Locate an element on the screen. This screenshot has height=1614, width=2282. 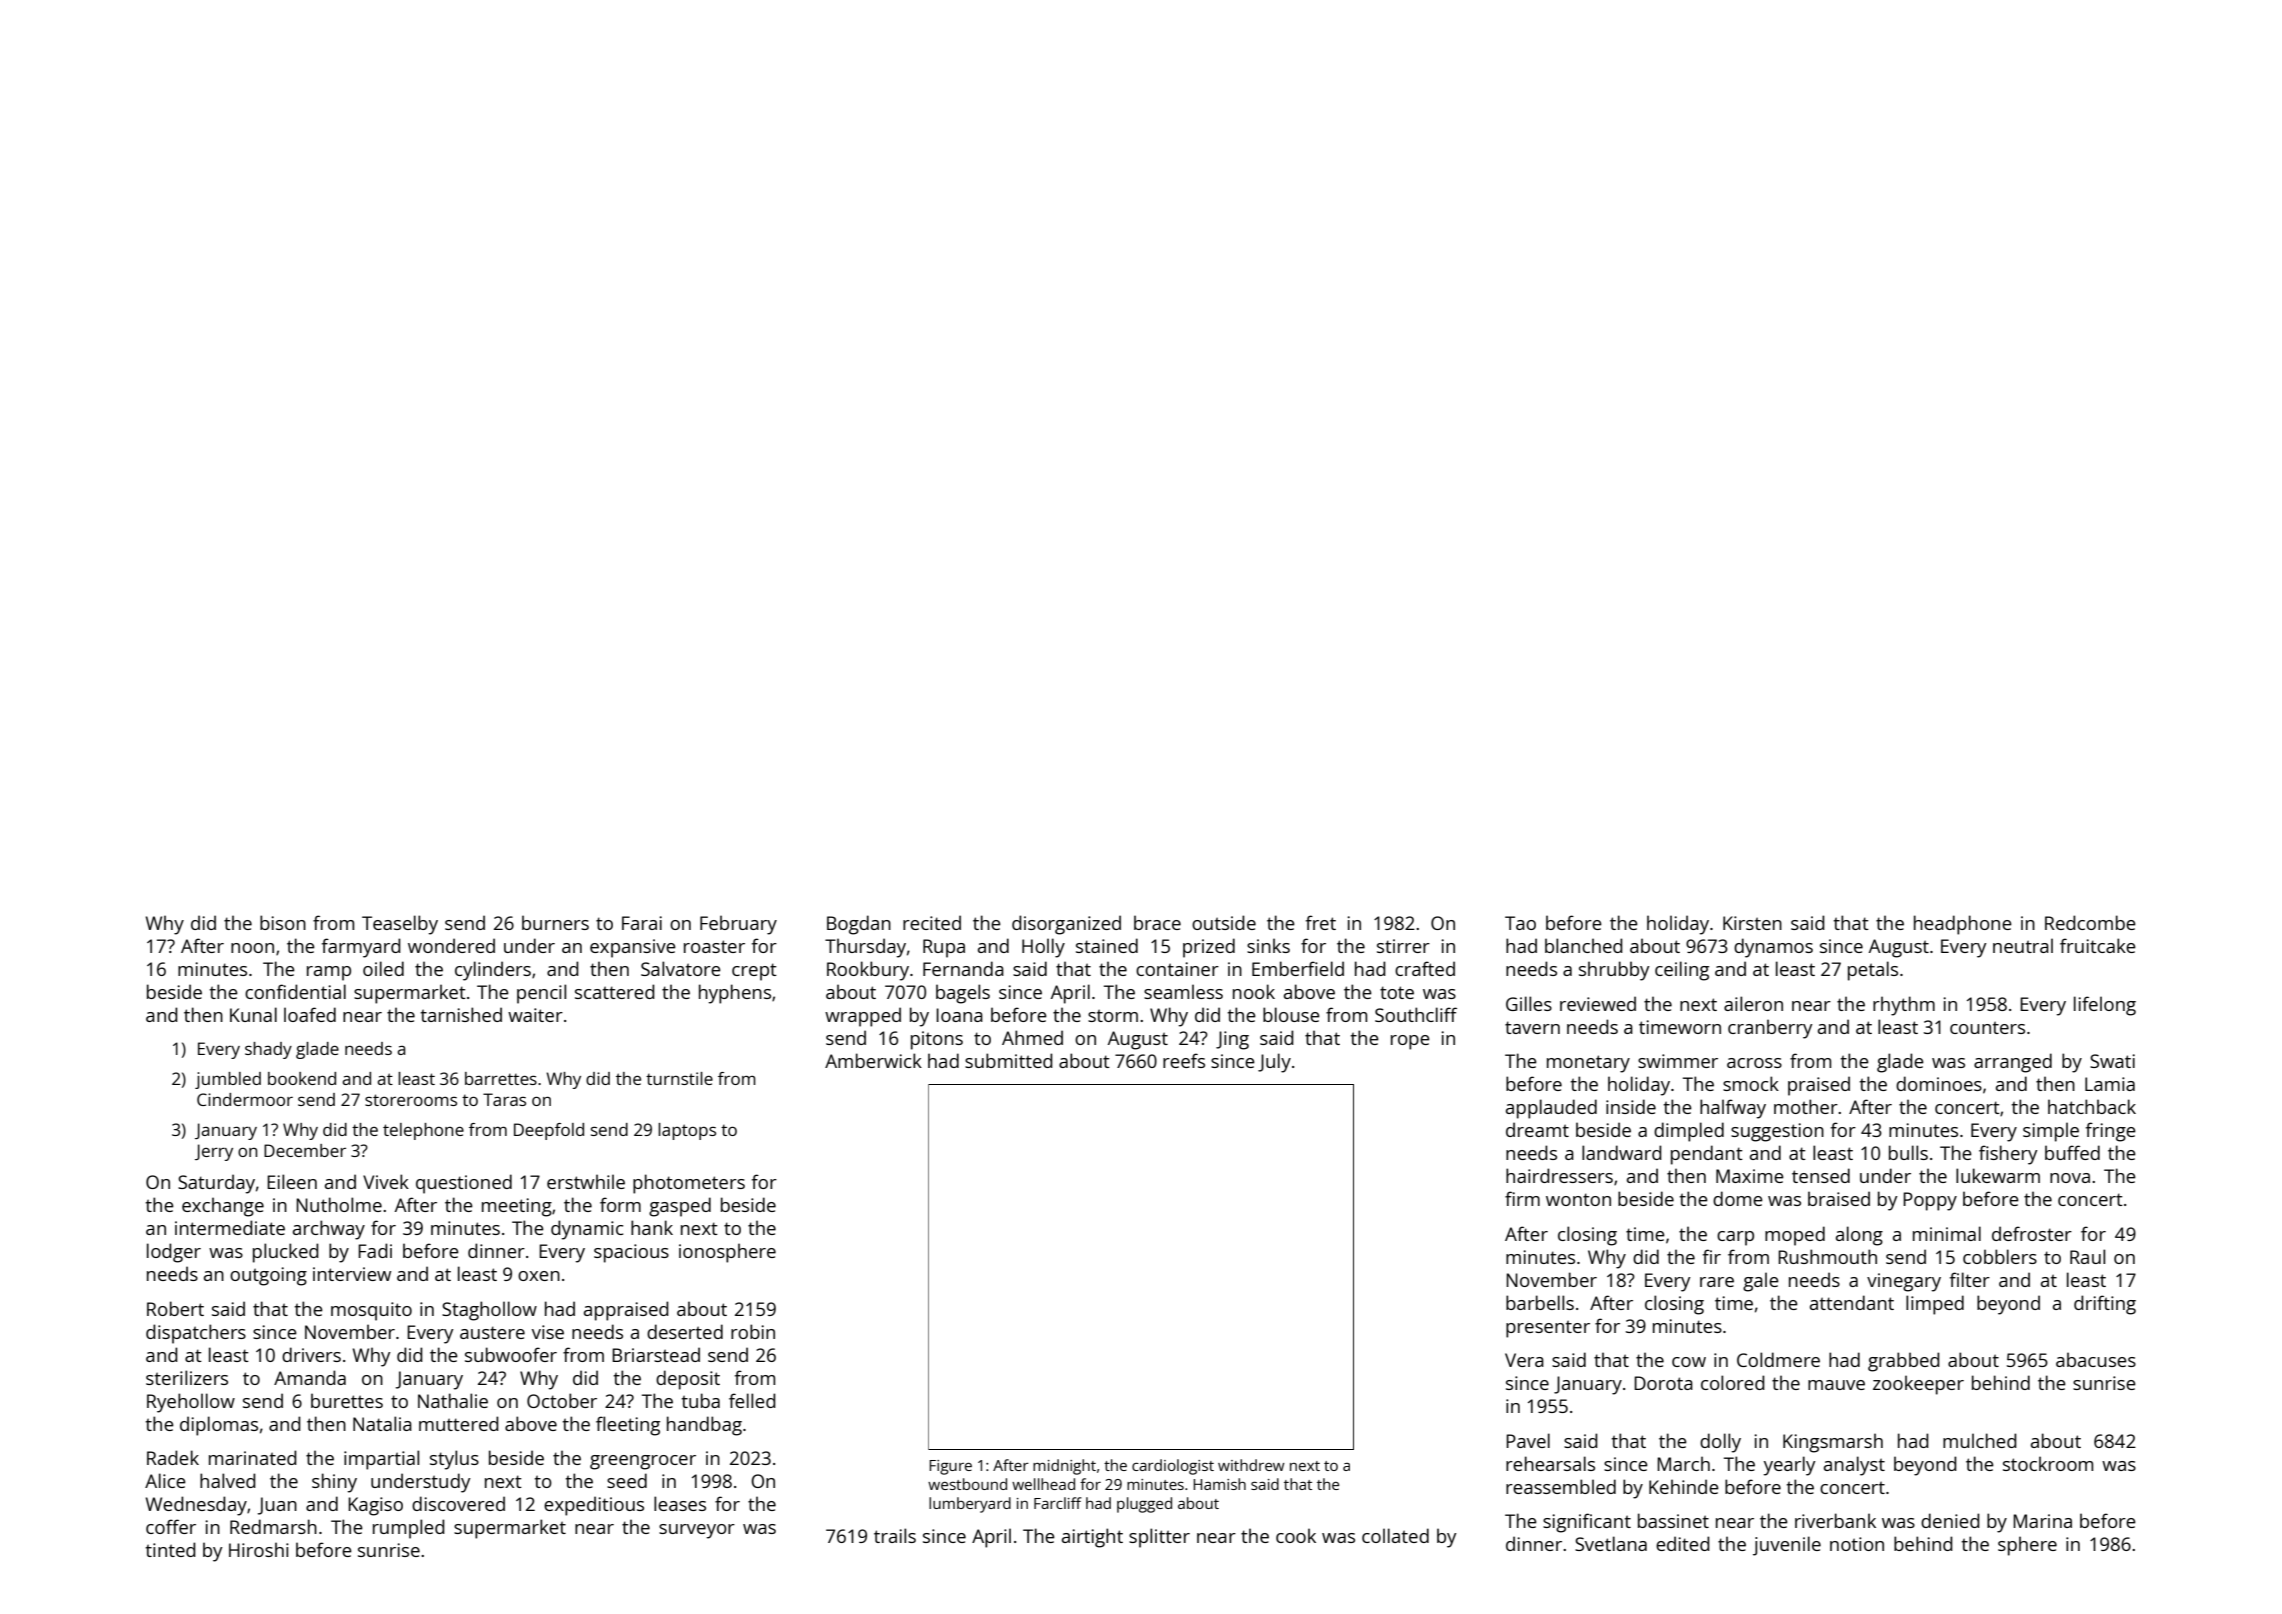
handbag is located at coordinates (704, 1426).
